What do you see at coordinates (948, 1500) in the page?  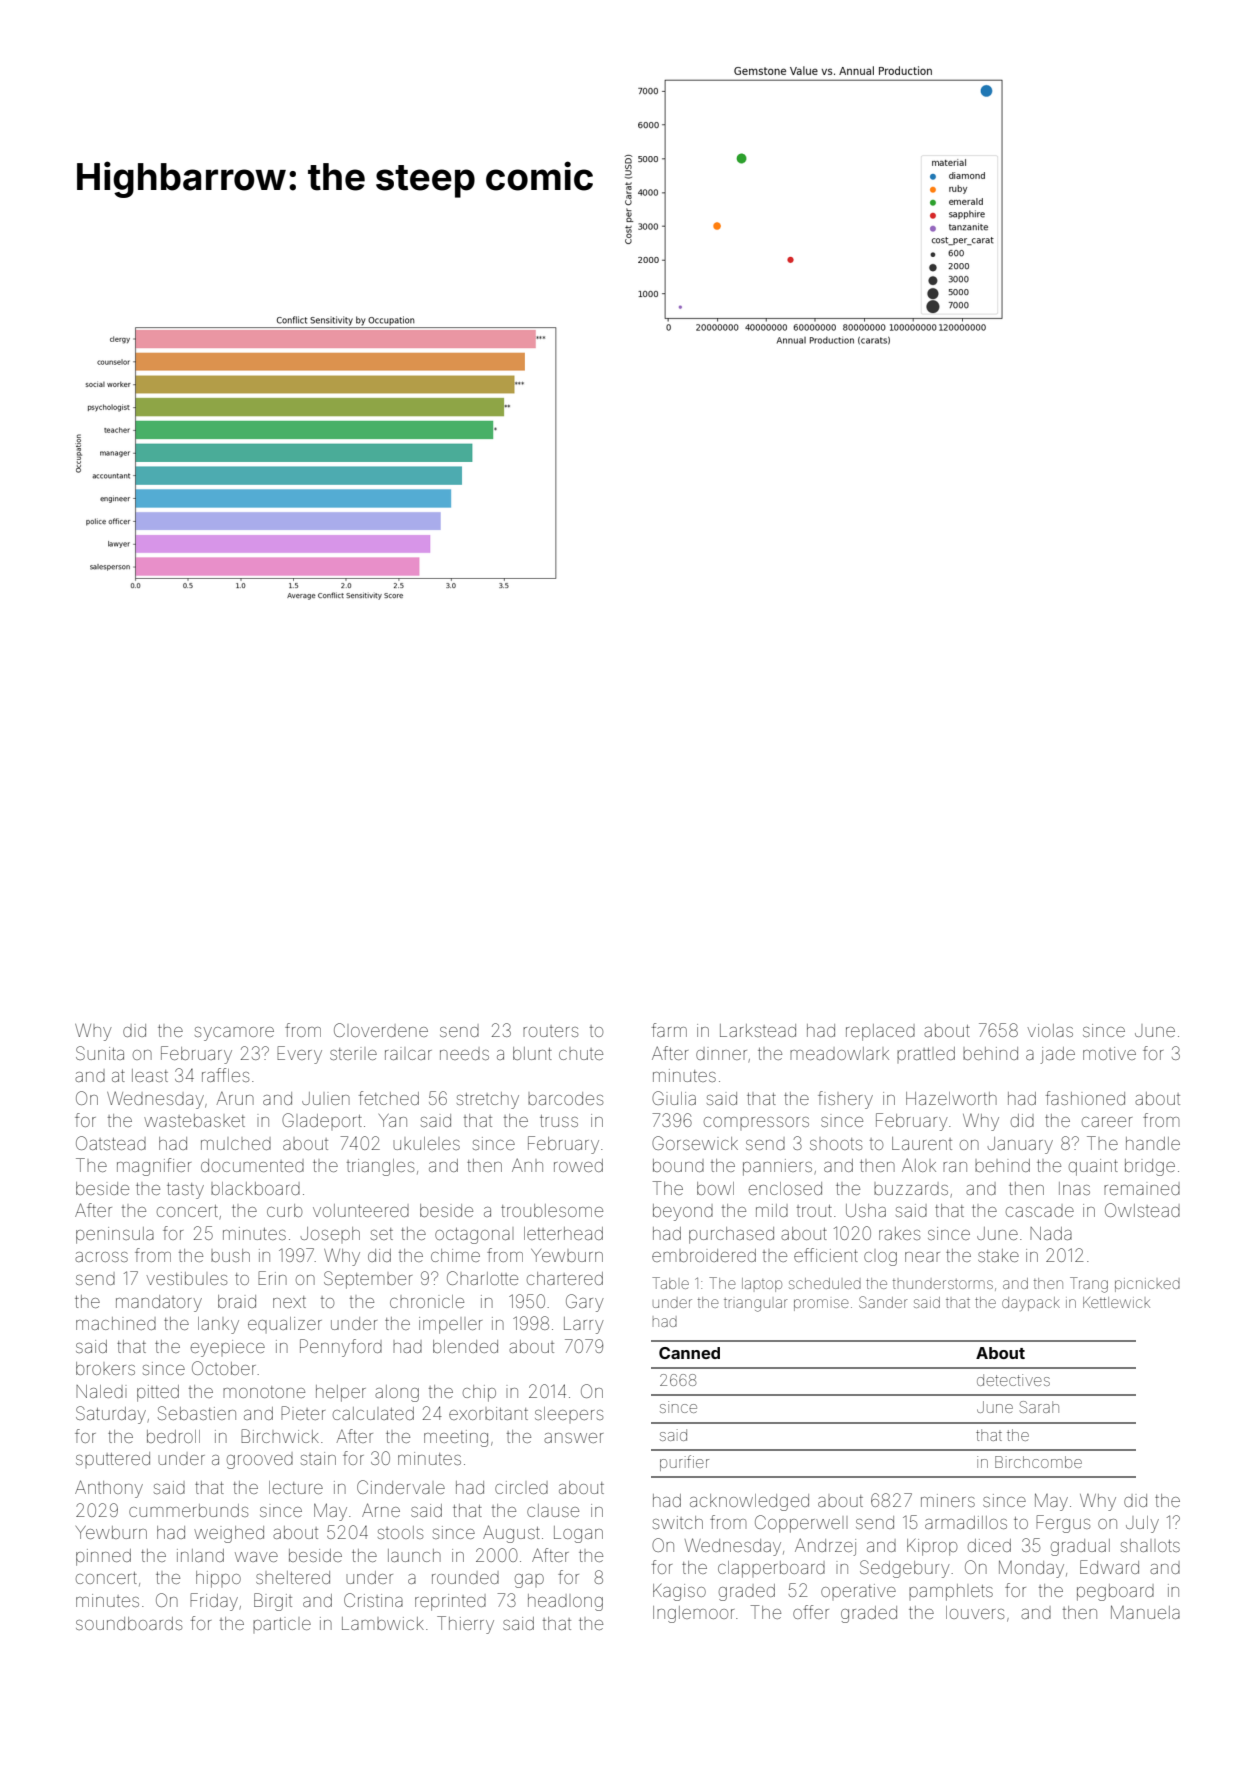 I see `miners` at bounding box center [948, 1500].
